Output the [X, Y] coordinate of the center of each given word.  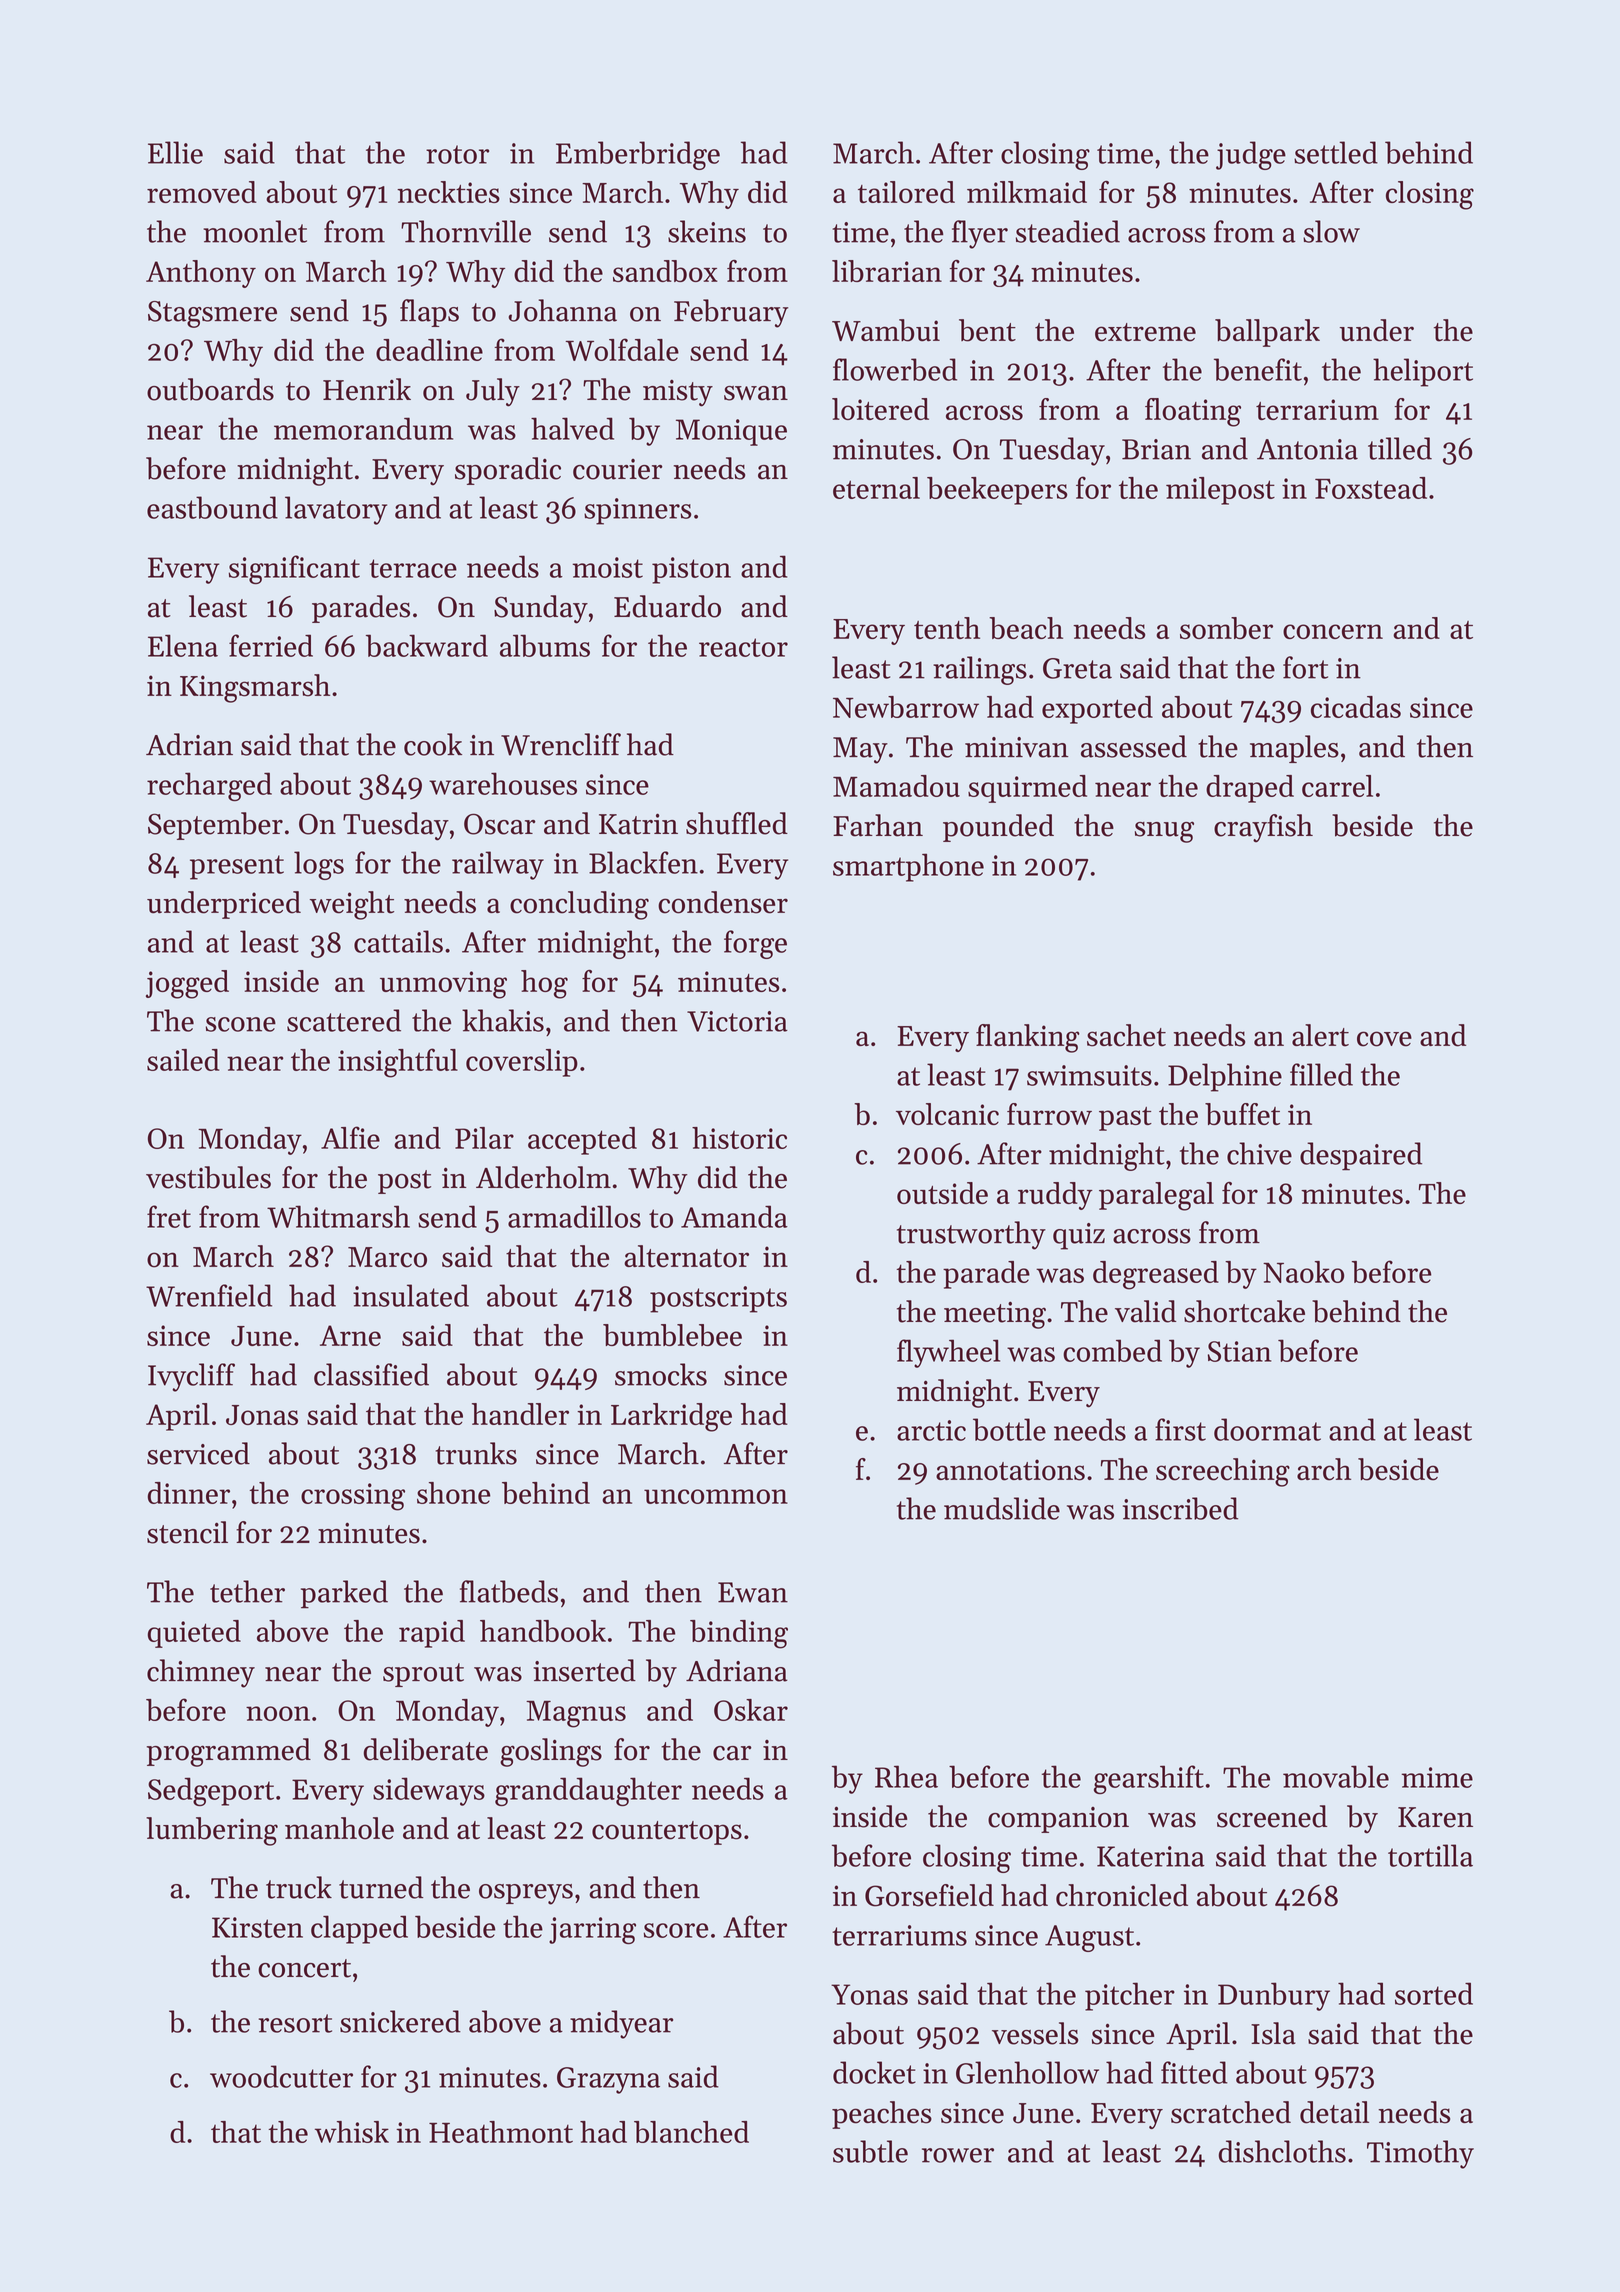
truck [299, 1887]
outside [942, 1193]
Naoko [1303, 1272]
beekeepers [997, 491]
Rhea [906, 1776]
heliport [1423, 372]
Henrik [367, 389]
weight [352, 905]
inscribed [1180, 1508]
